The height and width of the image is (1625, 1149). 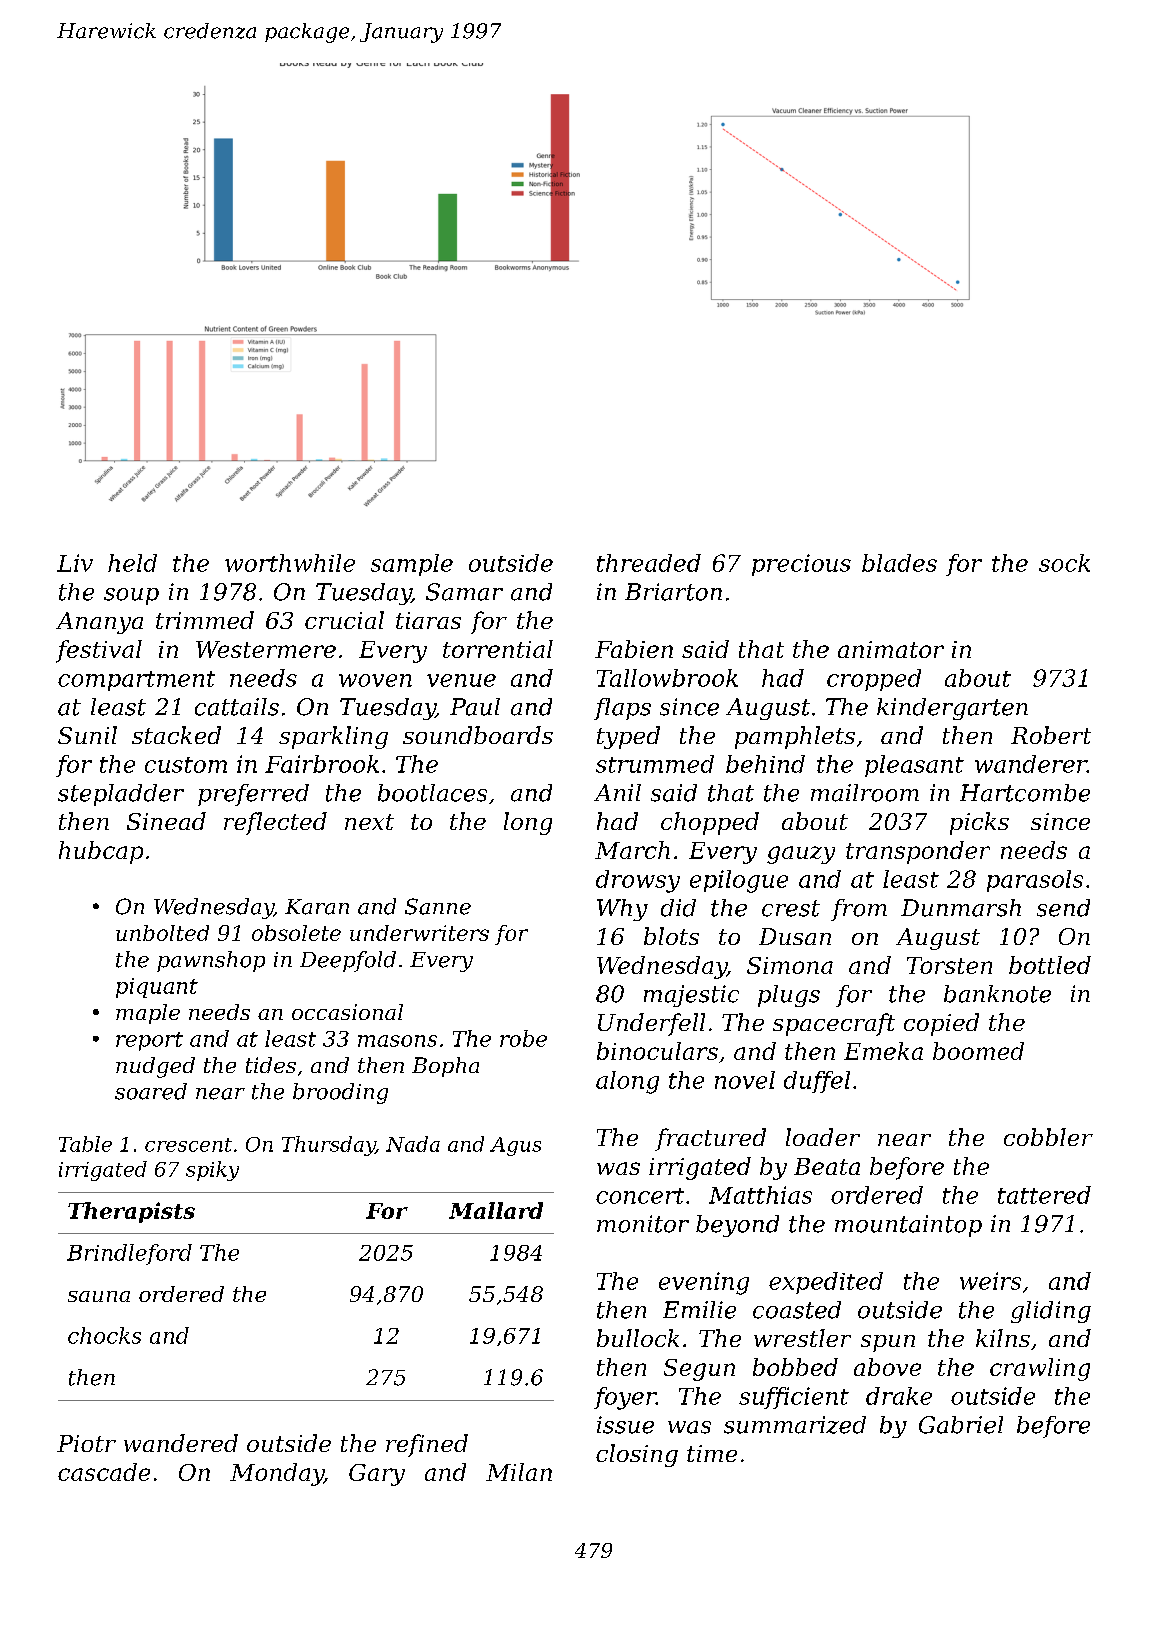 What do you see at coordinates (253, 795) in the image?
I see `preferred` at bounding box center [253, 795].
